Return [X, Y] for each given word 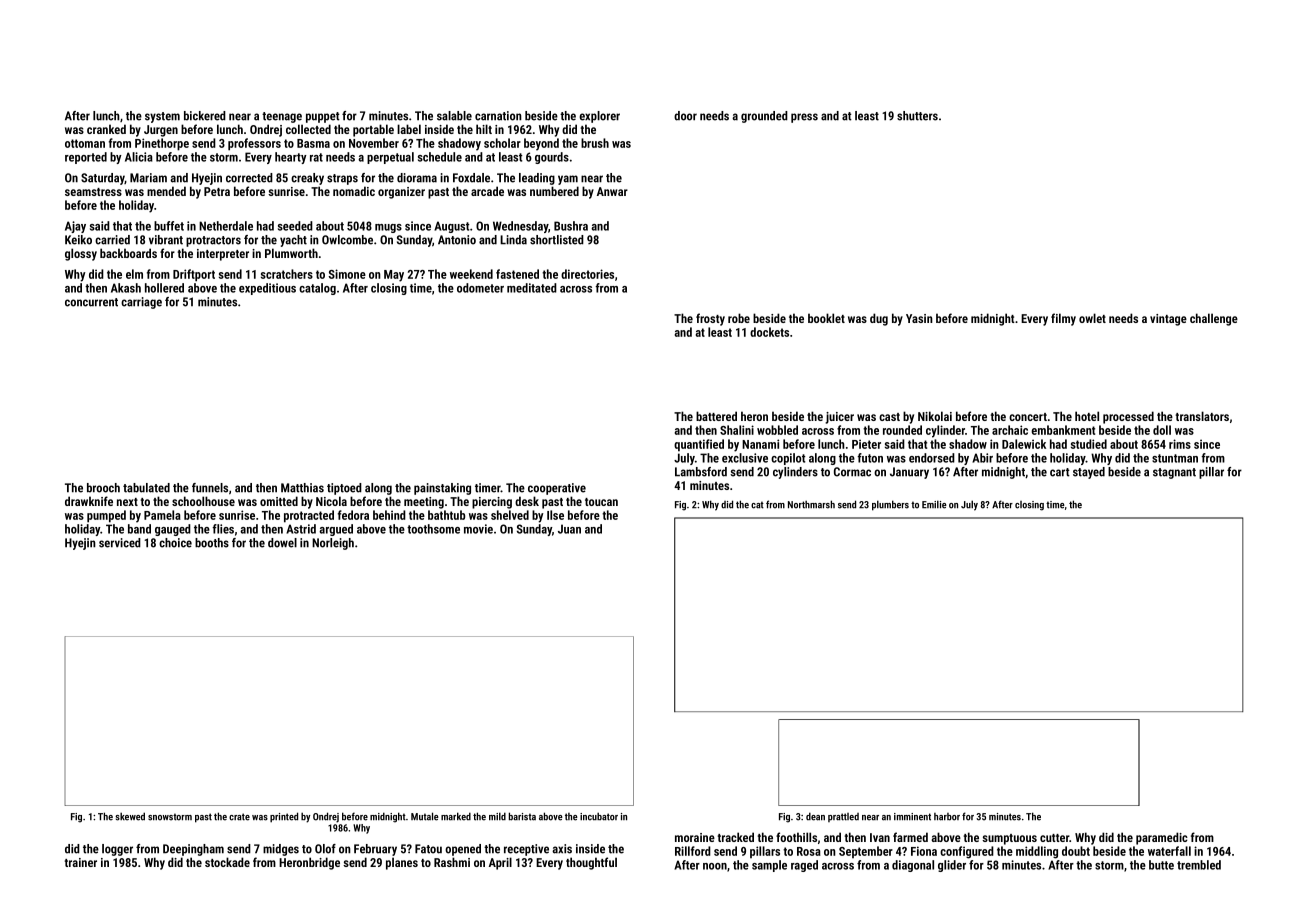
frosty [710, 319]
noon [715, 866]
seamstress [93, 192]
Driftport [194, 275]
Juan [569, 529]
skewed [130, 816]
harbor [947, 817]
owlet [1092, 318]
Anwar [612, 191]
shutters [917, 116]
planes [402, 863]
